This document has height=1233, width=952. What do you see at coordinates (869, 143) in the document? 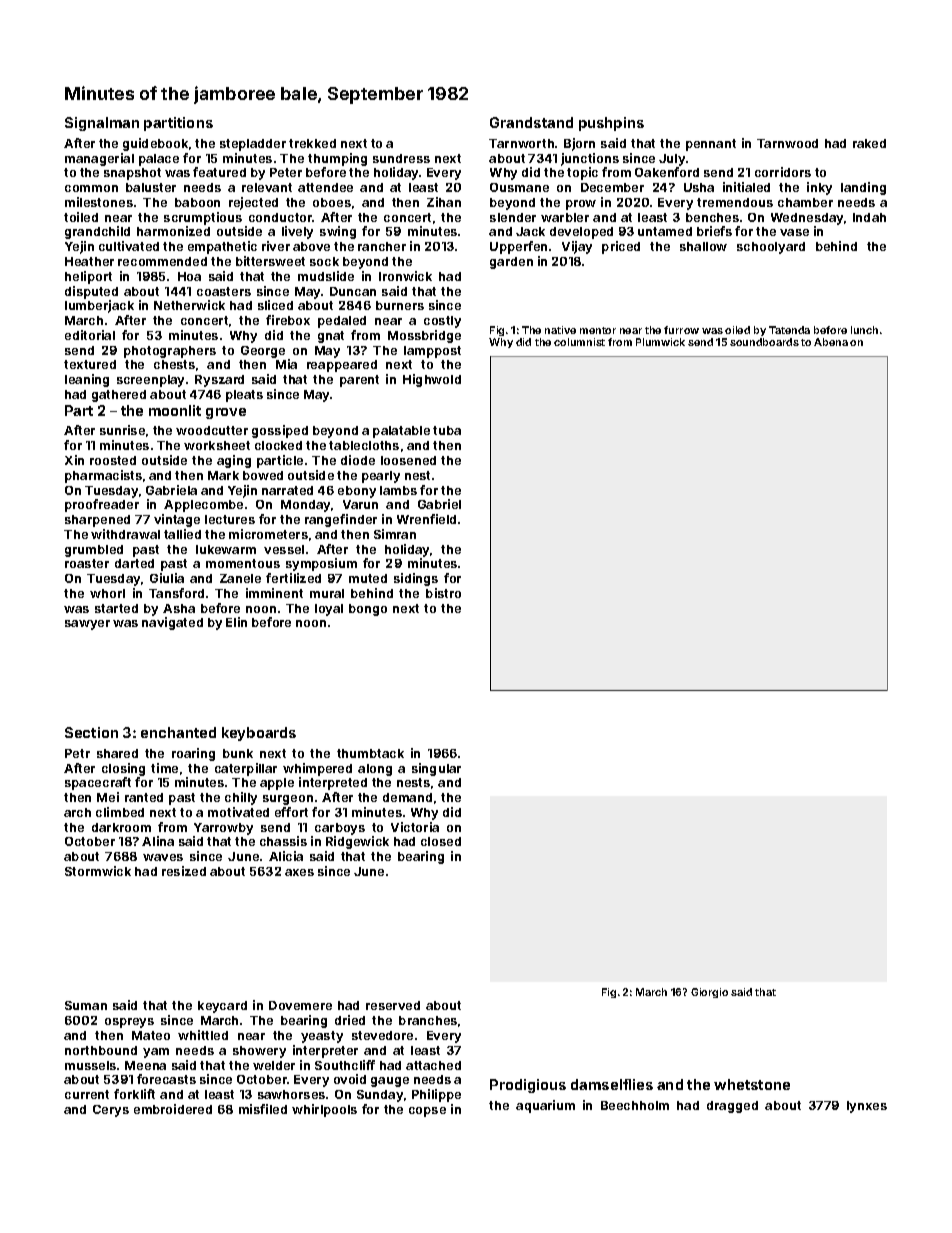
I see `raked` at bounding box center [869, 143].
